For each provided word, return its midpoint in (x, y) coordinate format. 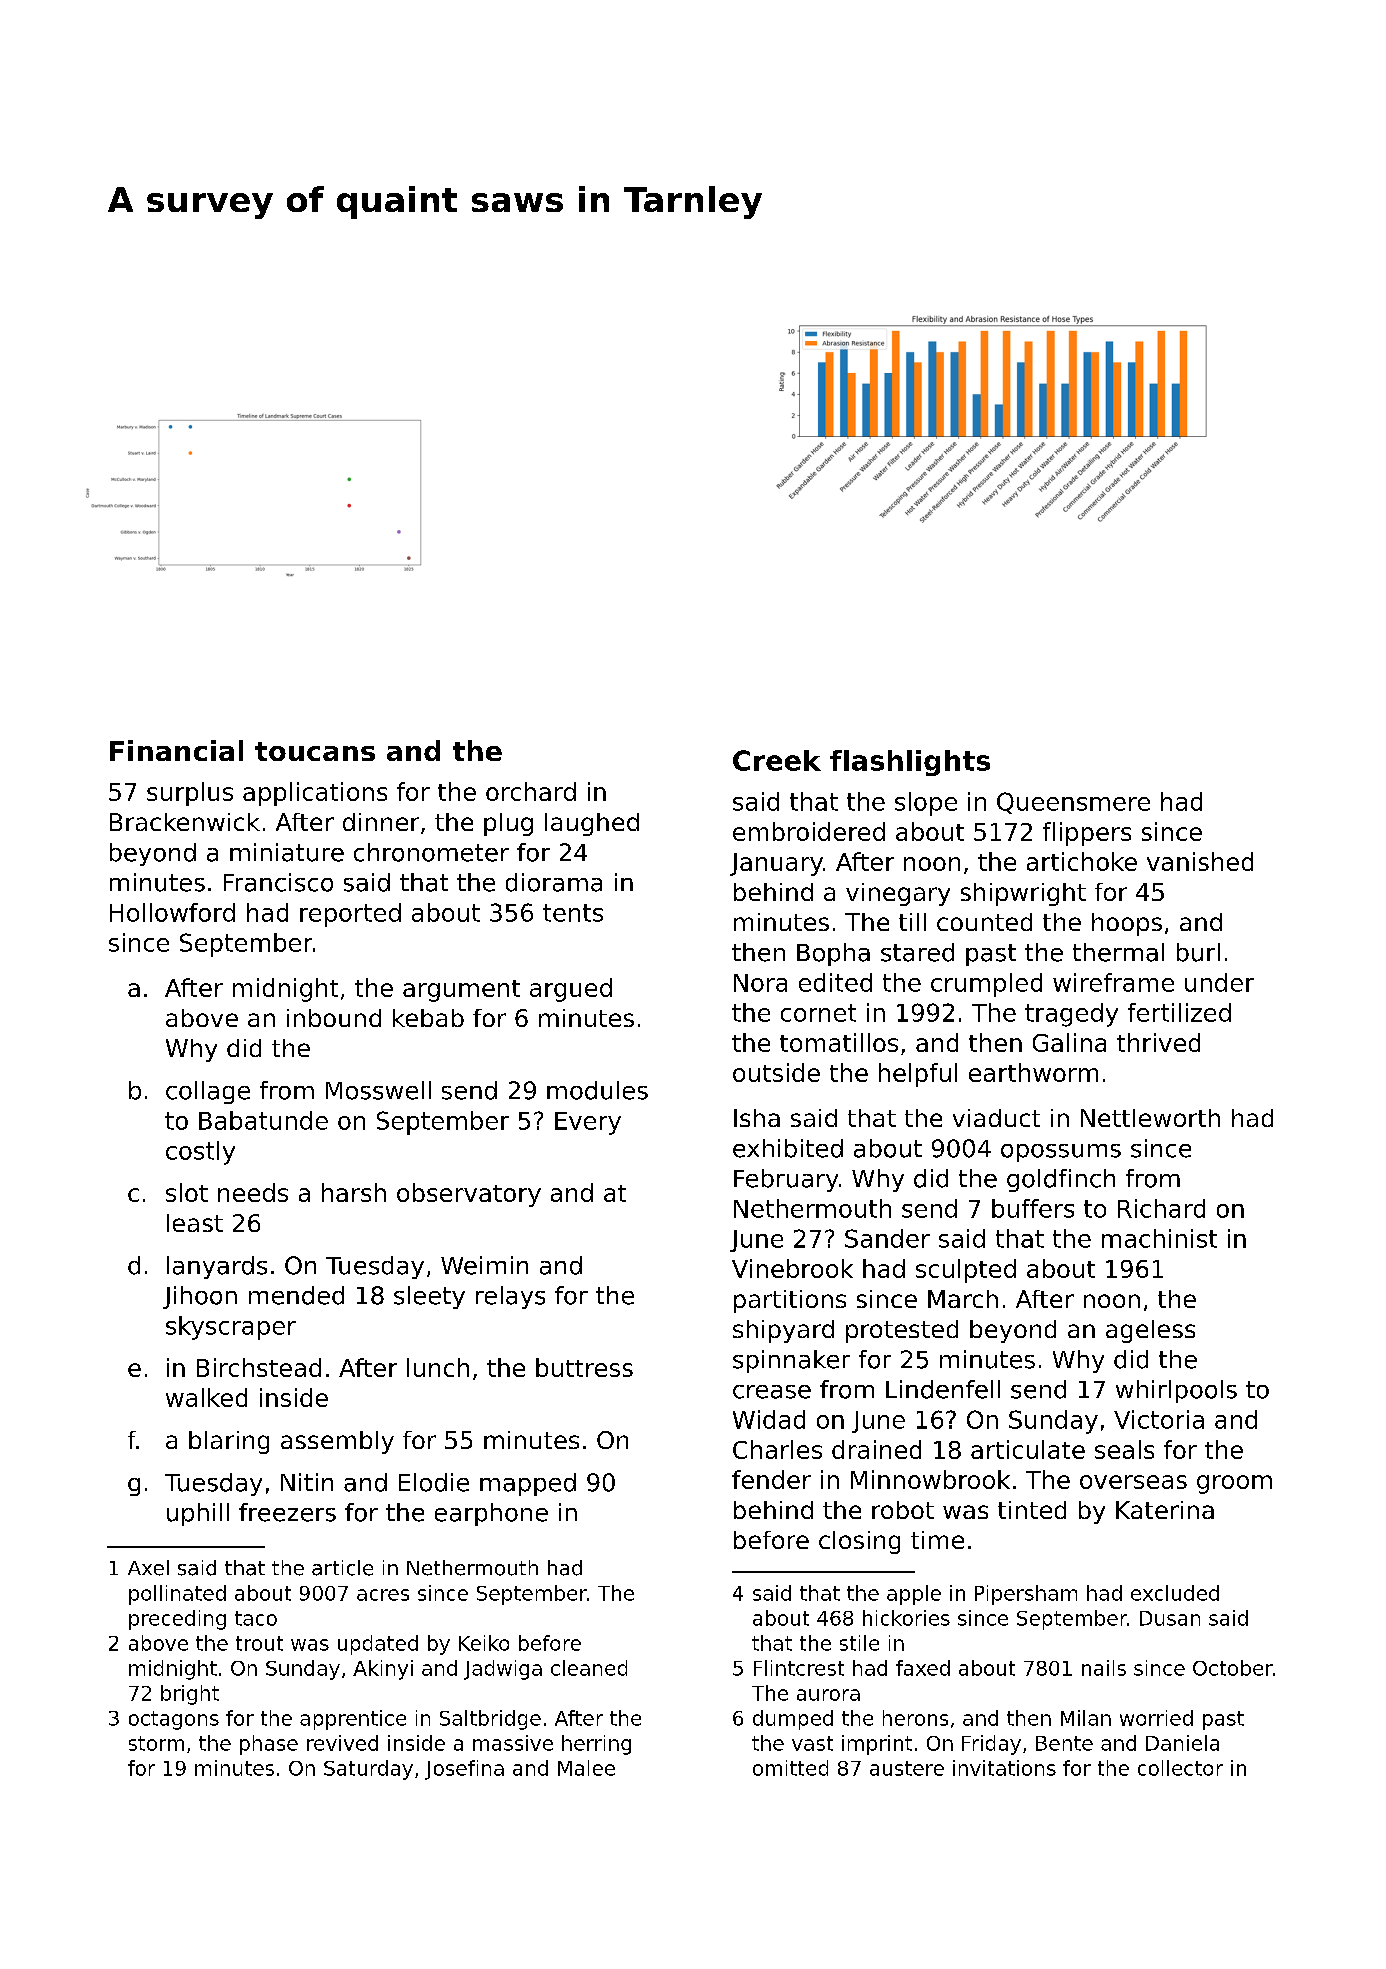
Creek (777, 760)
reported (350, 915)
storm (156, 1743)
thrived (1158, 1042)
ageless (1150, 1331)
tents (573, 913)
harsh (354, 1192)
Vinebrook (792, 1268)
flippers (1087, 834)
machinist (1159, 1238)
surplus (190, 794)
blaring (229, 1442)
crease (772, 1392)
